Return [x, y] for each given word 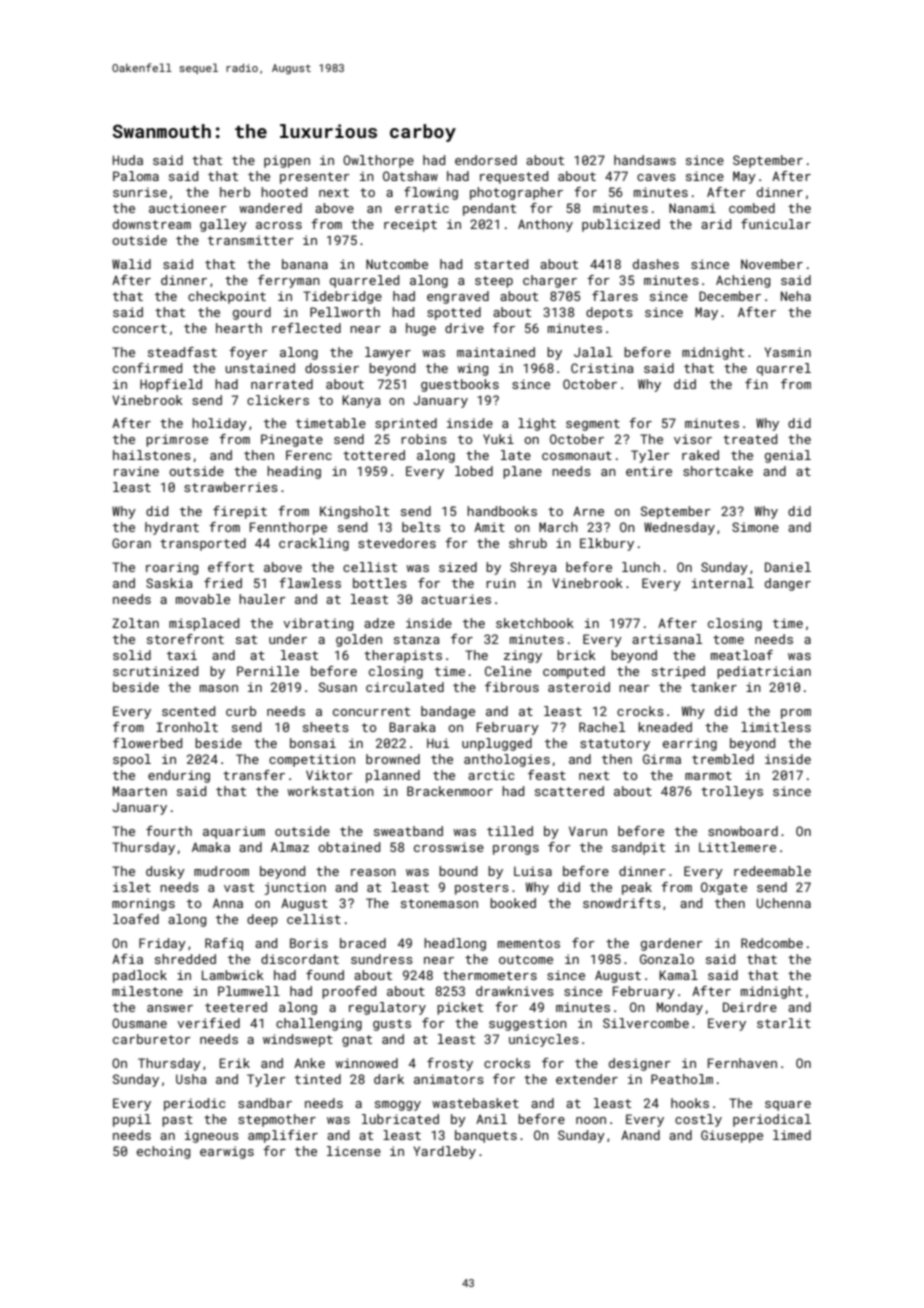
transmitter [251, 240]
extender [587, 1079]
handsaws [645, 160]
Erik [234, 1063]
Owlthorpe [378, 161]
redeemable [772, 871]
